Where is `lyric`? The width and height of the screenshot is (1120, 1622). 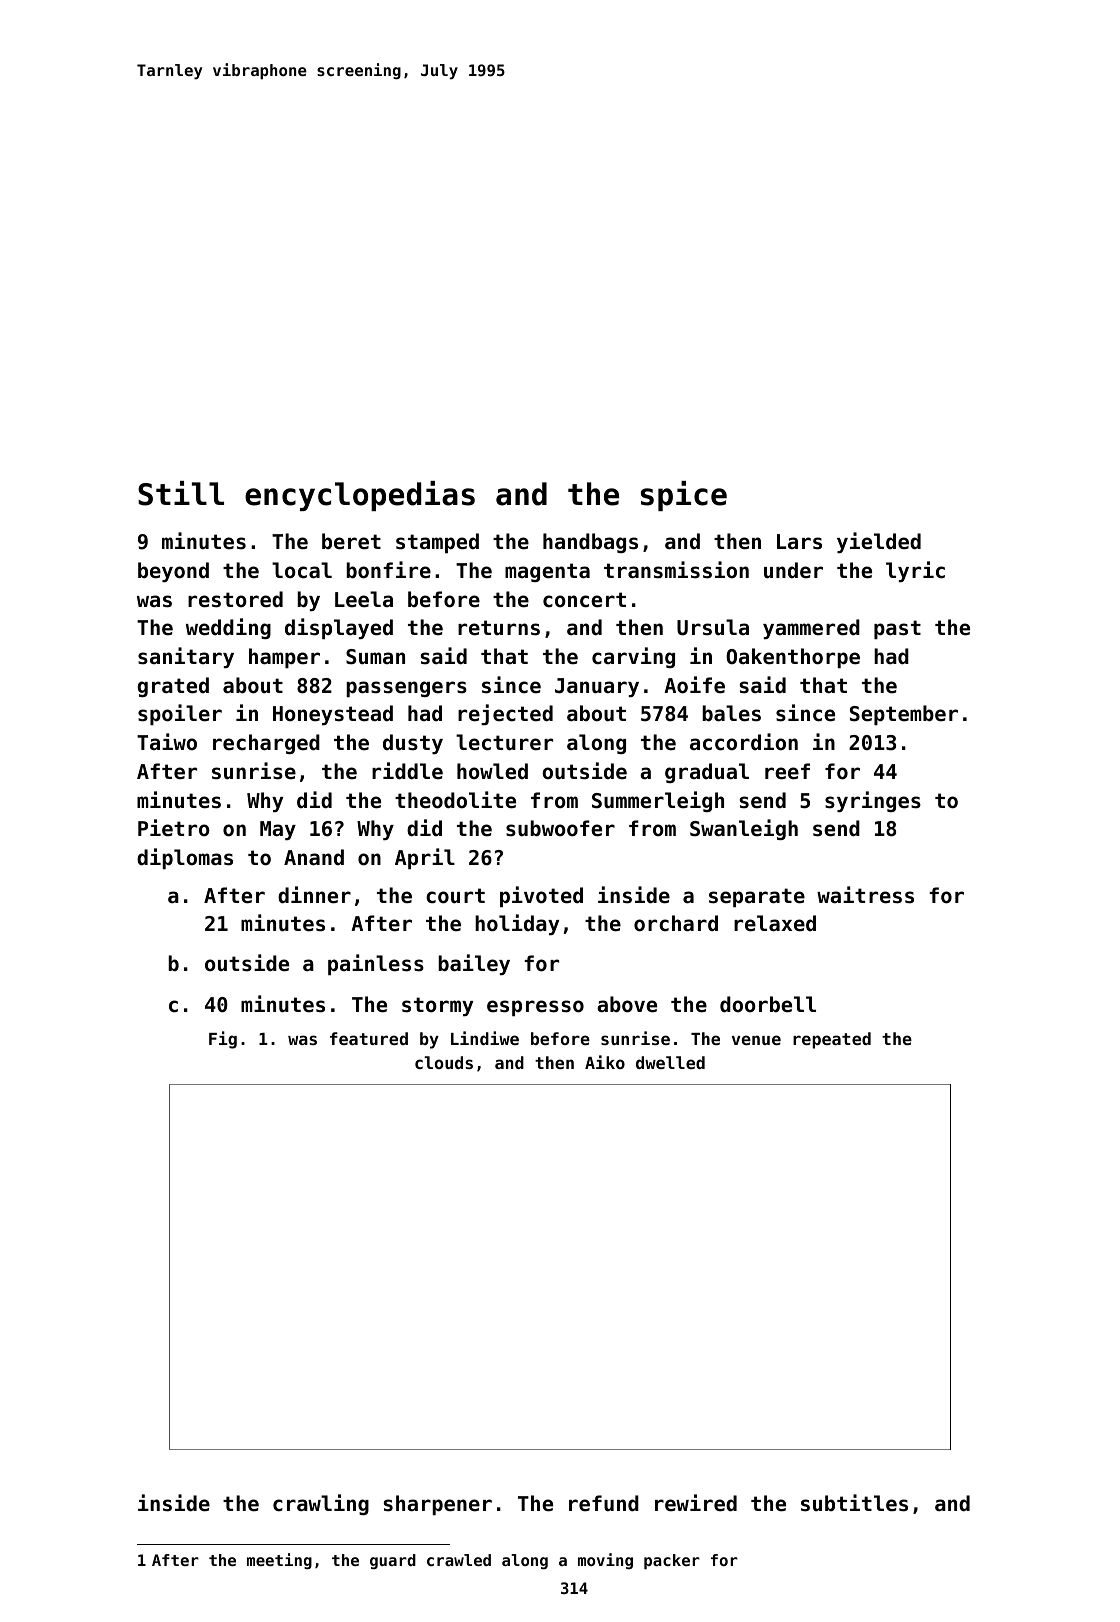 lyric is located at coordinates (915, 571).
